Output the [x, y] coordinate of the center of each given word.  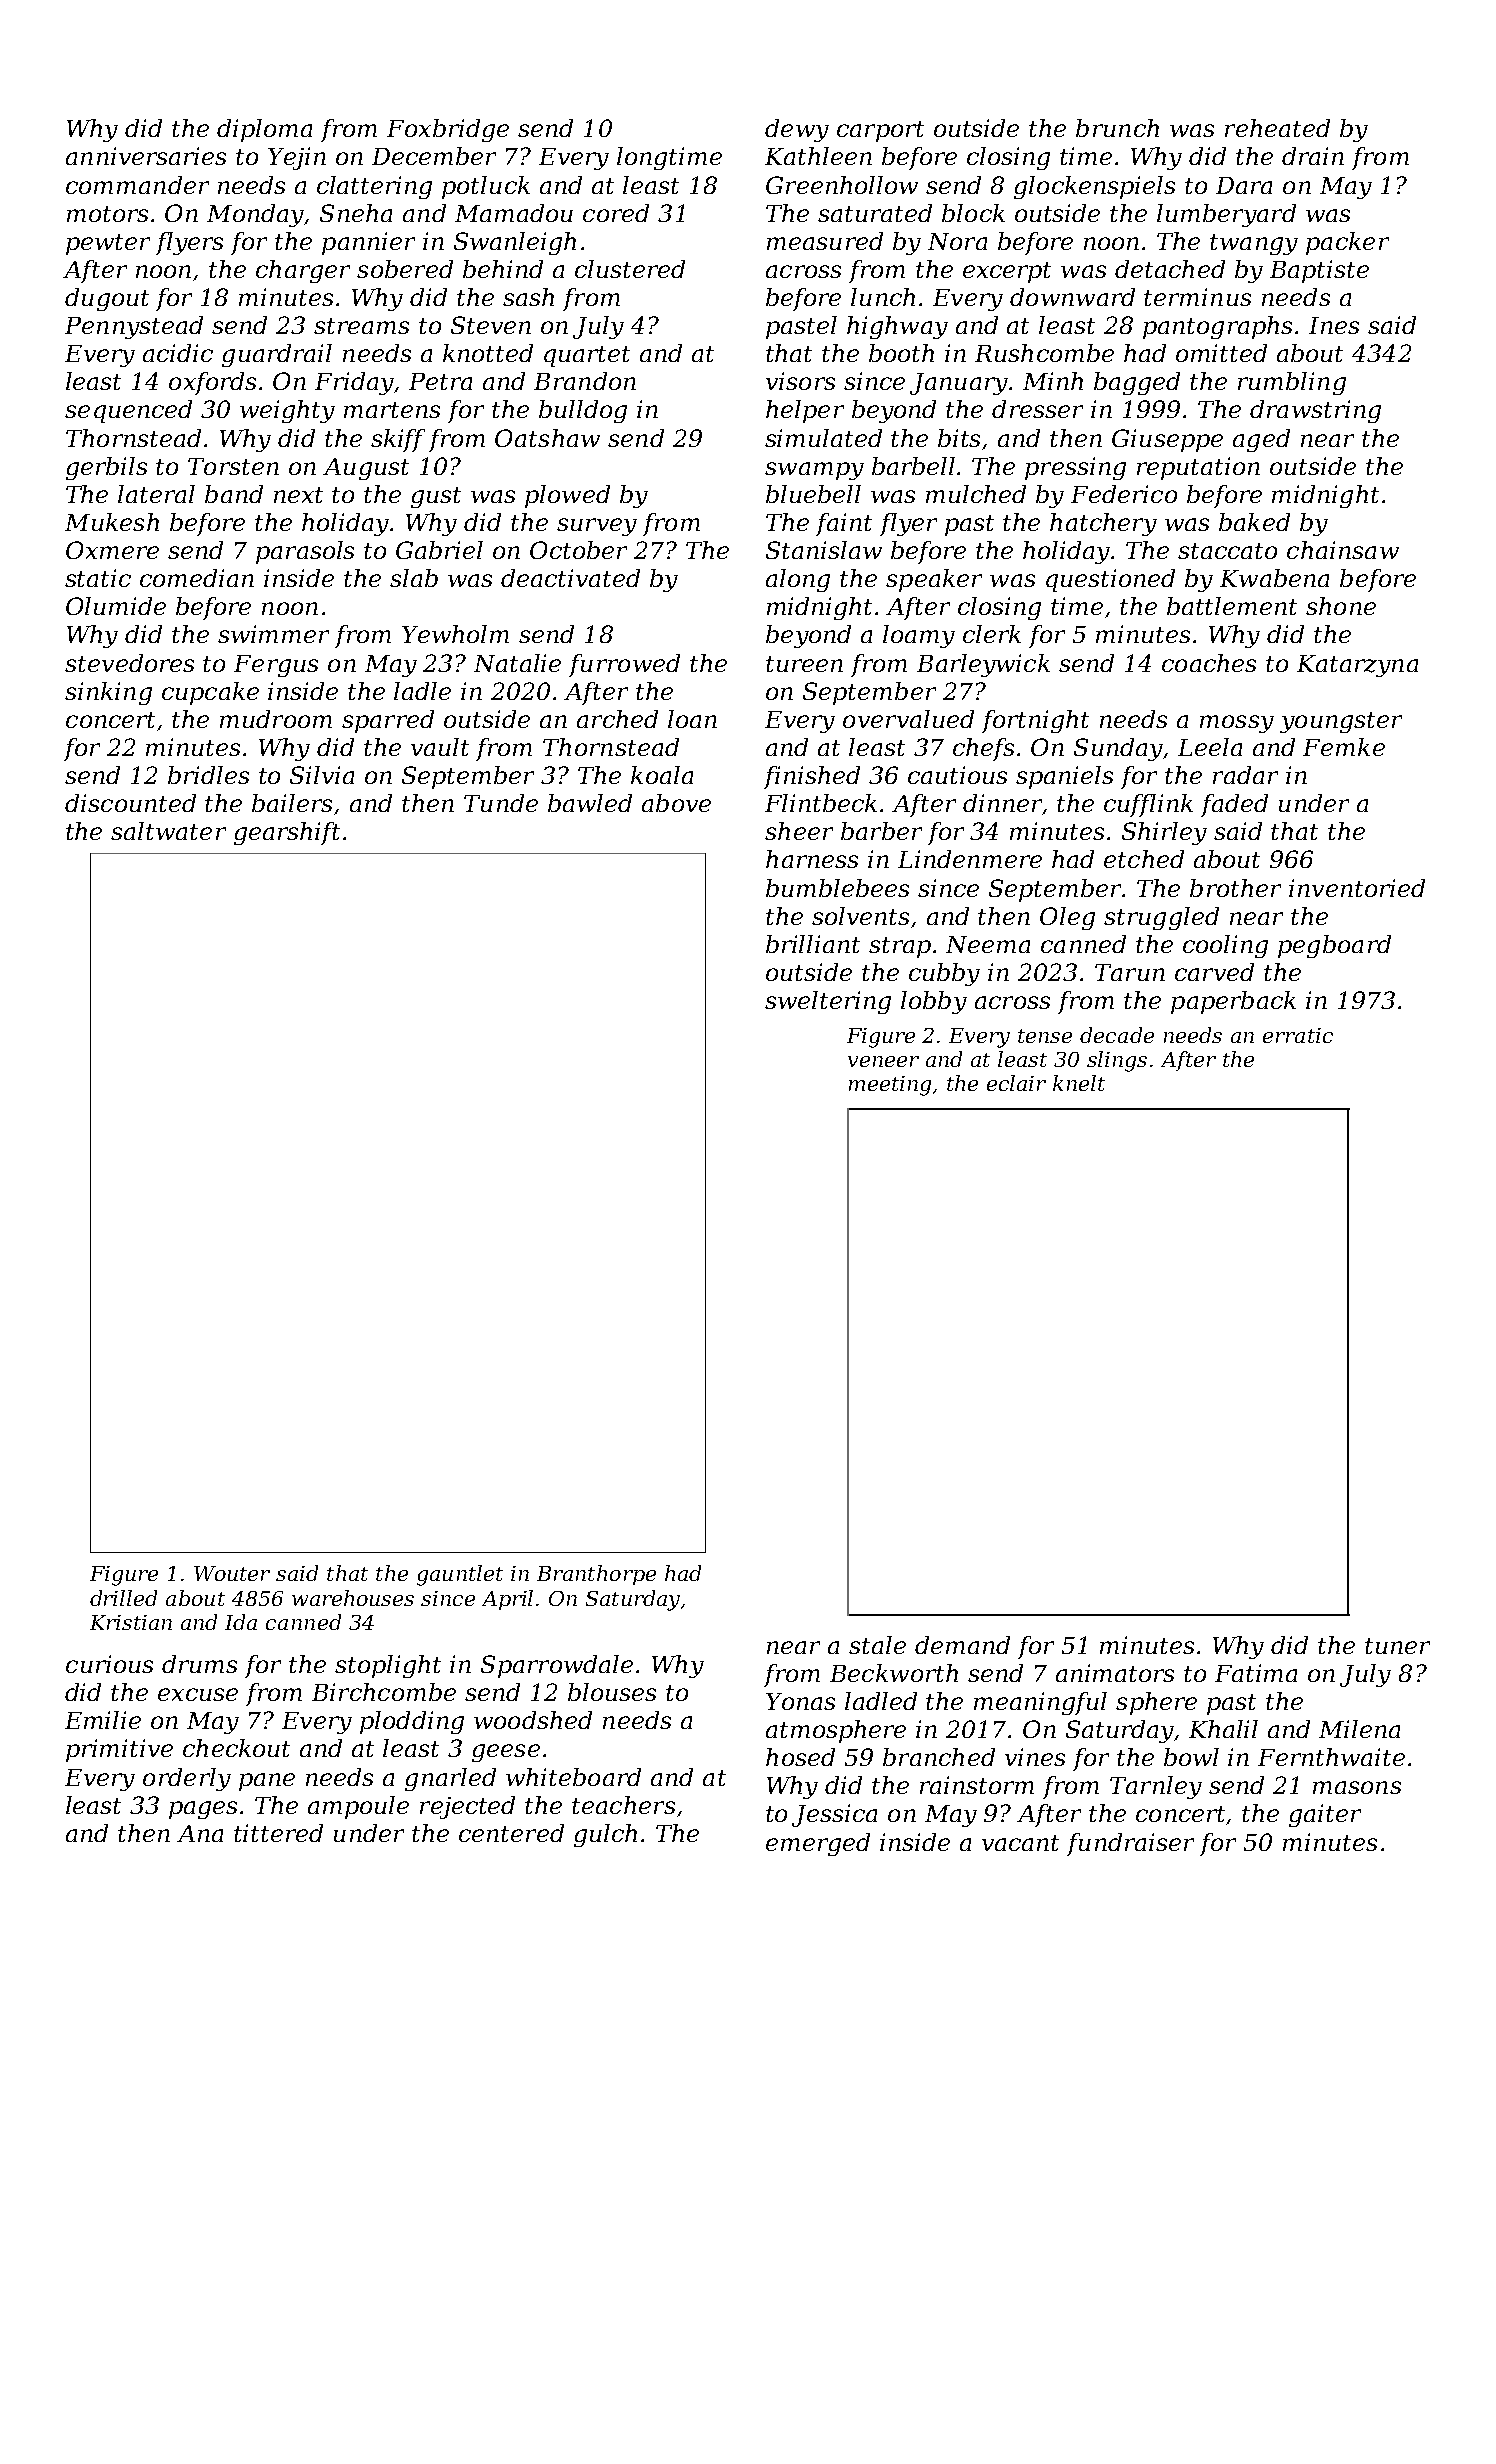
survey [597, 527]
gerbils [106, 468]
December [434, 156]
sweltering [828, 1002]
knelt [1079, 1083]
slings [1117, 1061]
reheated [1277, 128]
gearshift [287, 833]
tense [1045, 1036]
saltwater [168, 831]
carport [880, 131]
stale [877, 1645]
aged [1261, 440]
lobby [934, 1002]
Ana [200, 1833]
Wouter [232, 1573]
